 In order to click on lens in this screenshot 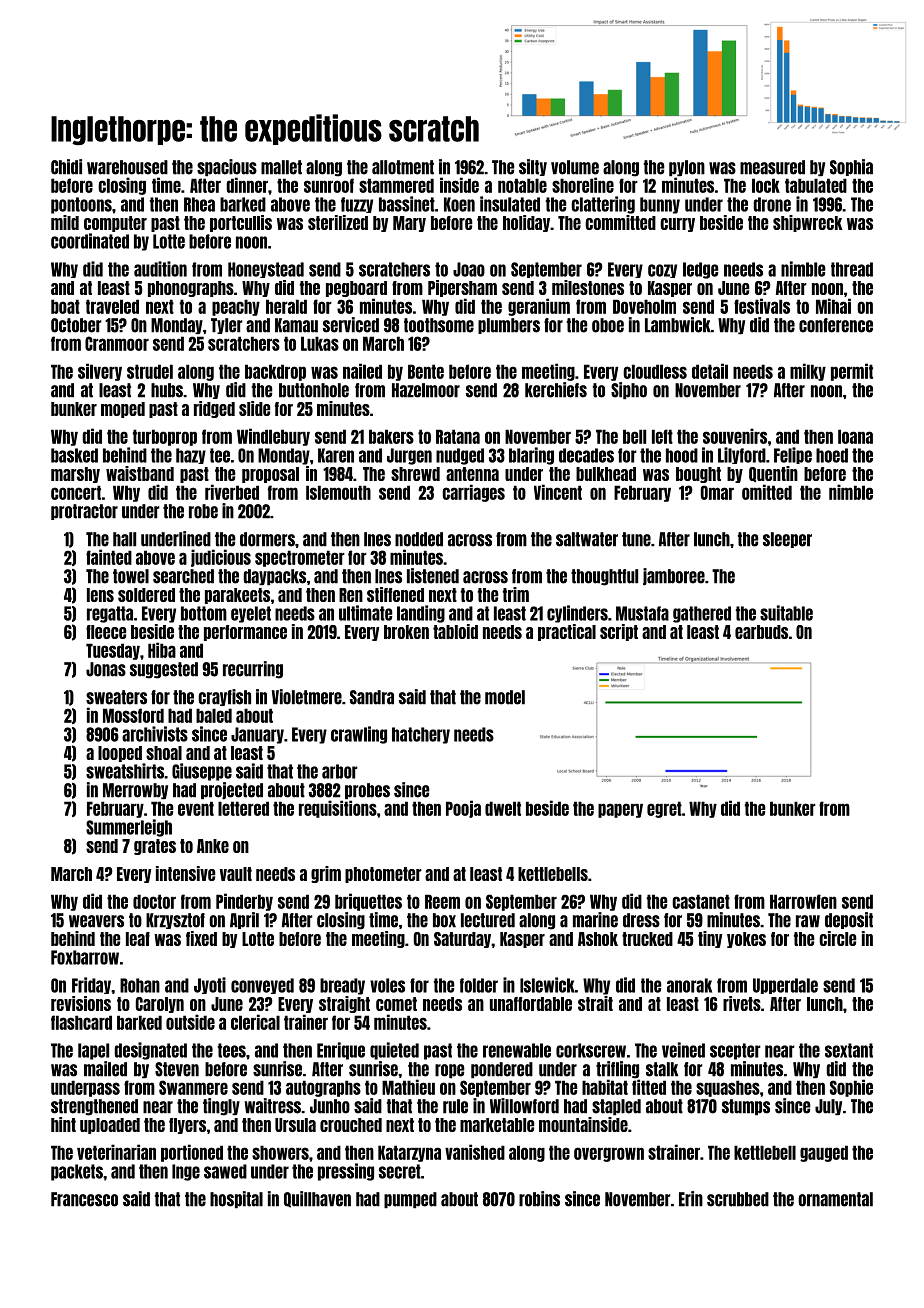, I will do `click(100, 595)`.
